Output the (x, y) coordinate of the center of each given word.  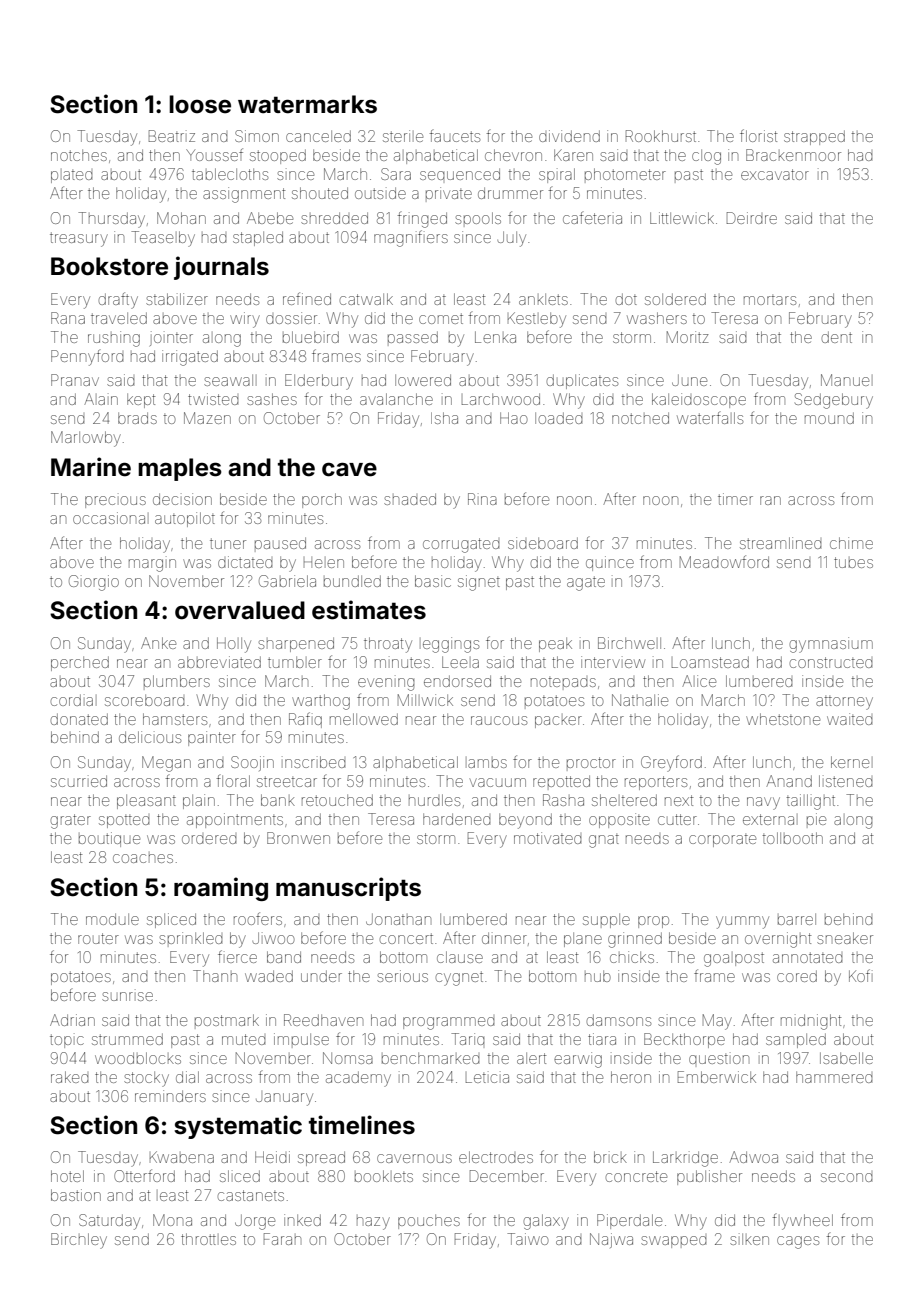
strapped (814, 137)
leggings (451, 645)
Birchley (79, 1241)
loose (200, 104)
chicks (632, 957)
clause (460, 957)
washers (657, 318)
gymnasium (831, 645)
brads (137, 418)
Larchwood (501, 399)
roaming (221, 889)
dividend (569, 136)
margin (152, 565)
